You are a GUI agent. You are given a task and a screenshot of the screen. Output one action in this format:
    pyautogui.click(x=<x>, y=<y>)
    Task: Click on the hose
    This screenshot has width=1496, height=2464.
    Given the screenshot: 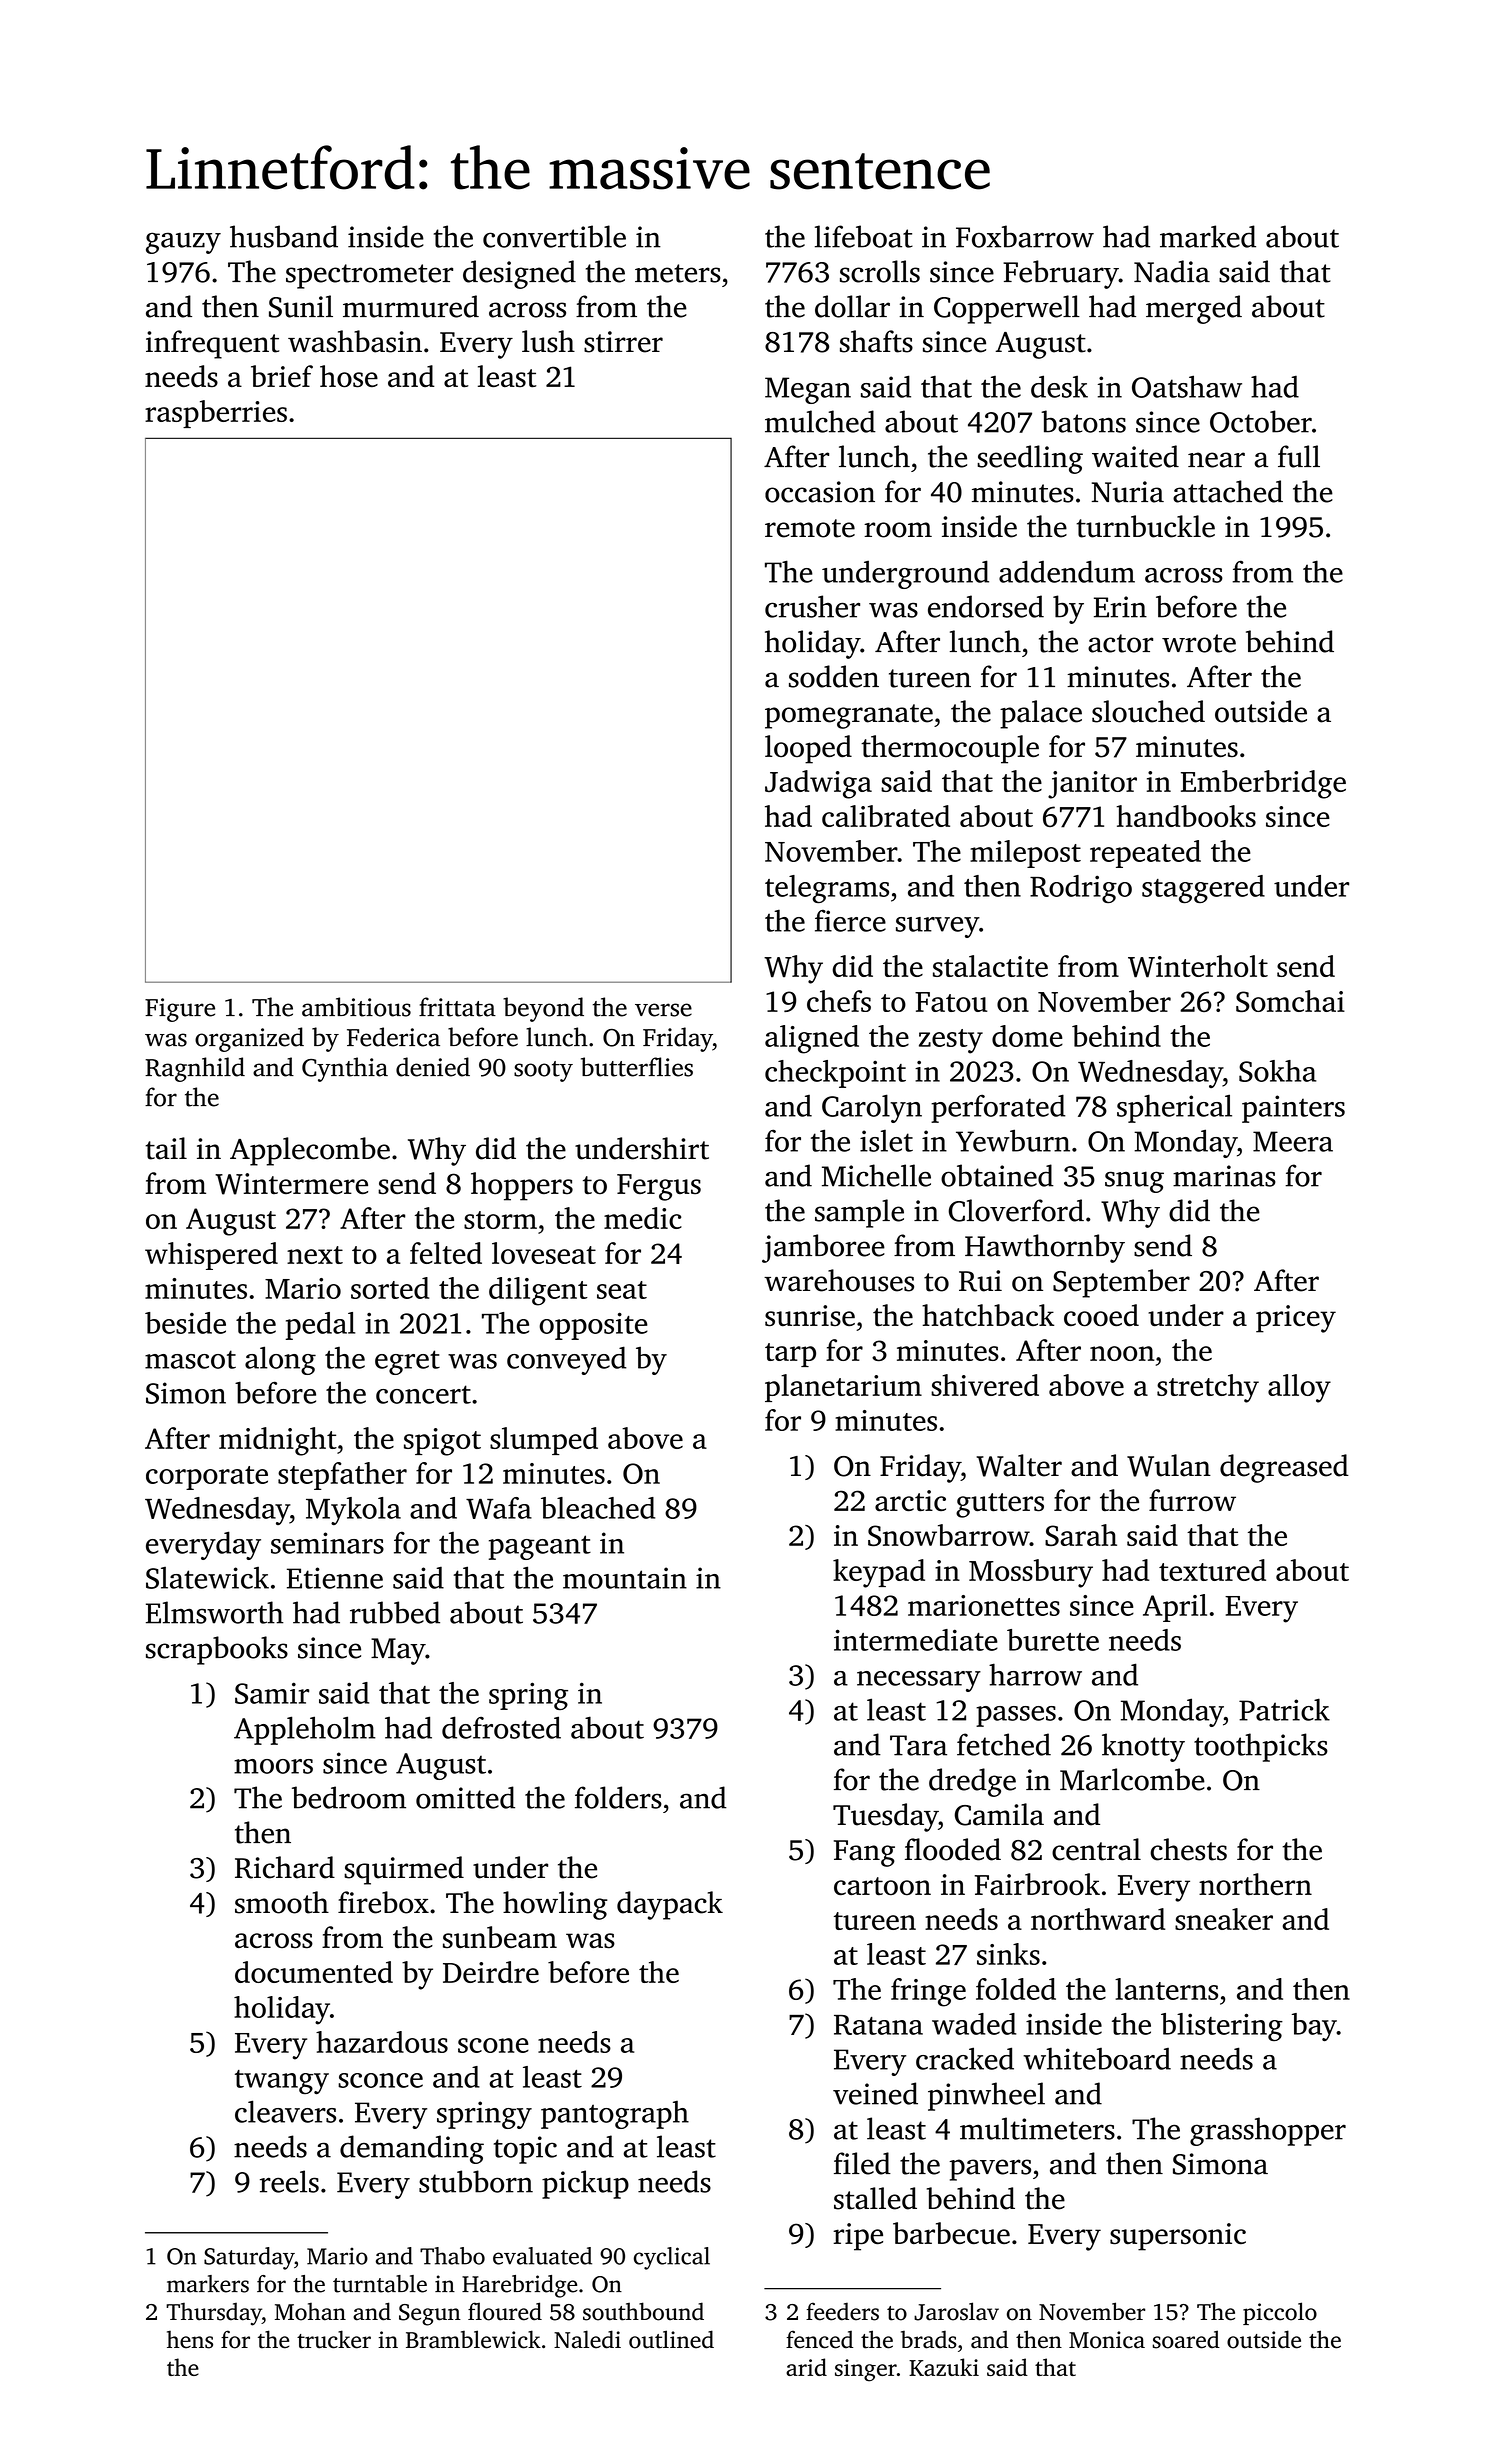 What is the action you would take?
    pyautogui.click(x=349, y=376)
